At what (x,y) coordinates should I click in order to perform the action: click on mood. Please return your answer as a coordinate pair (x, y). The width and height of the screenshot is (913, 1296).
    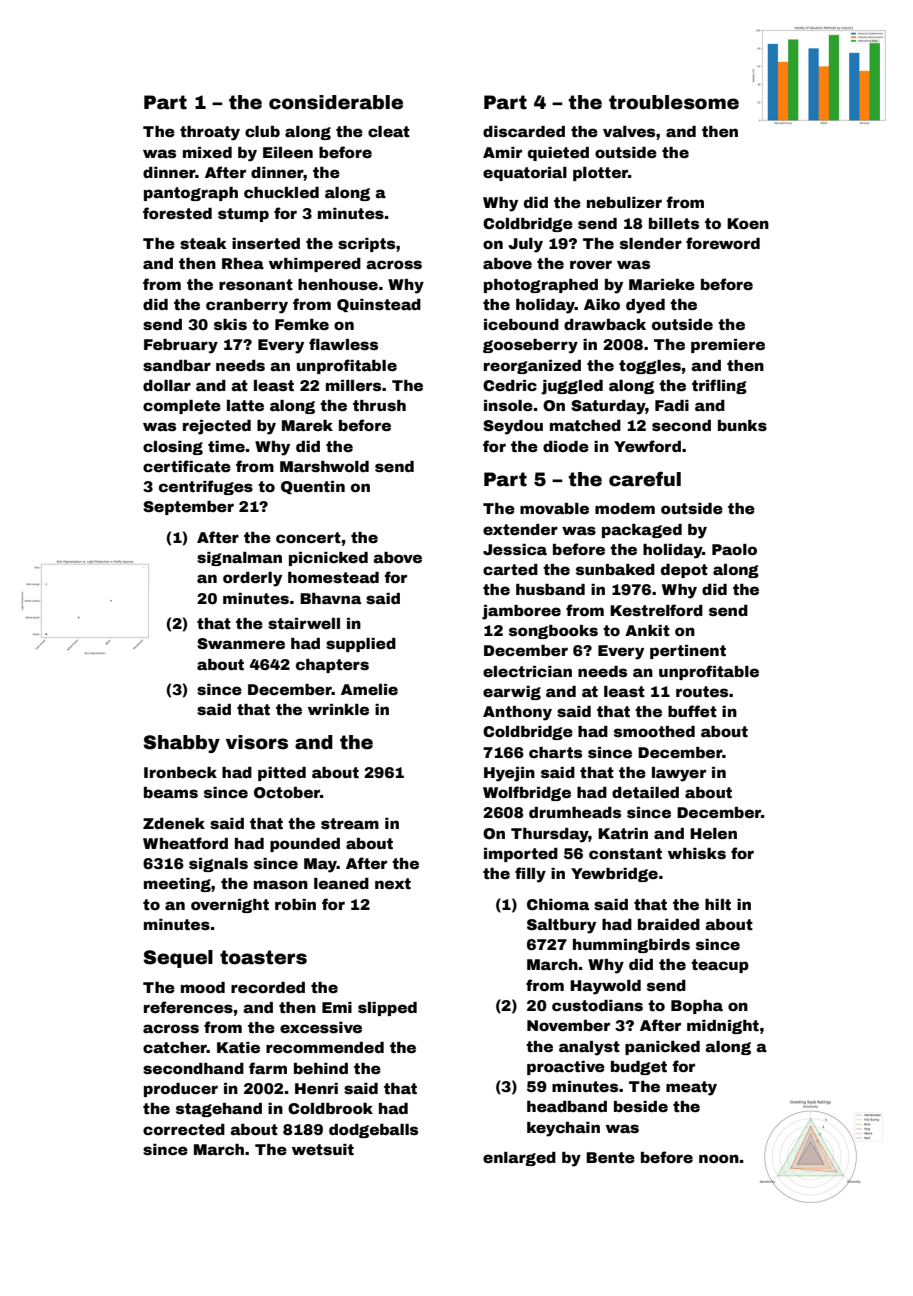
    Looking at the image, I should click on (203, 987).
